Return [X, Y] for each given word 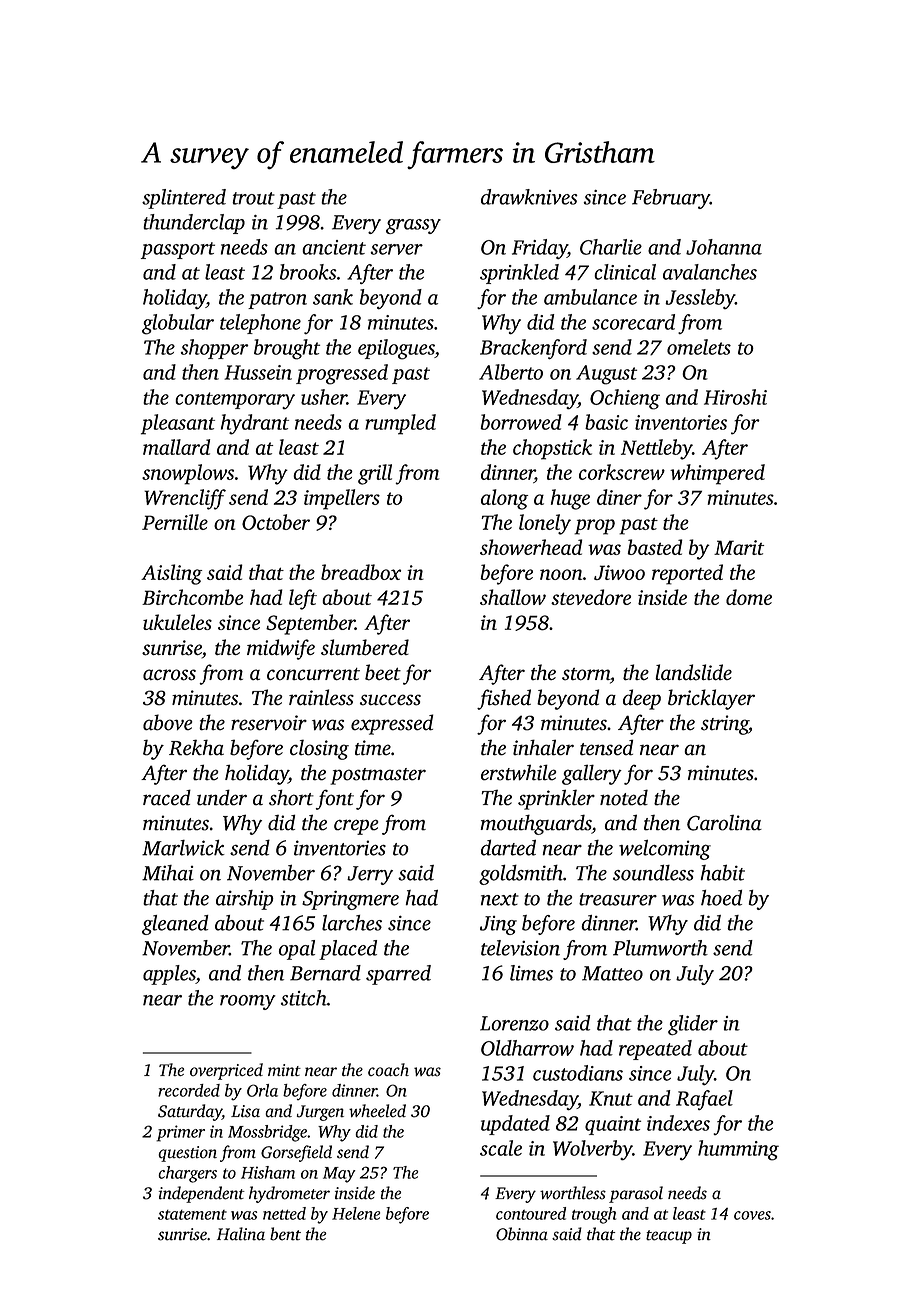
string [725, 725]
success [390, 700]
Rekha [196, 747]
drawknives [529, 197]
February [671, 199]
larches [352, 923]
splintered [184, 199]
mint [284, 1070]
